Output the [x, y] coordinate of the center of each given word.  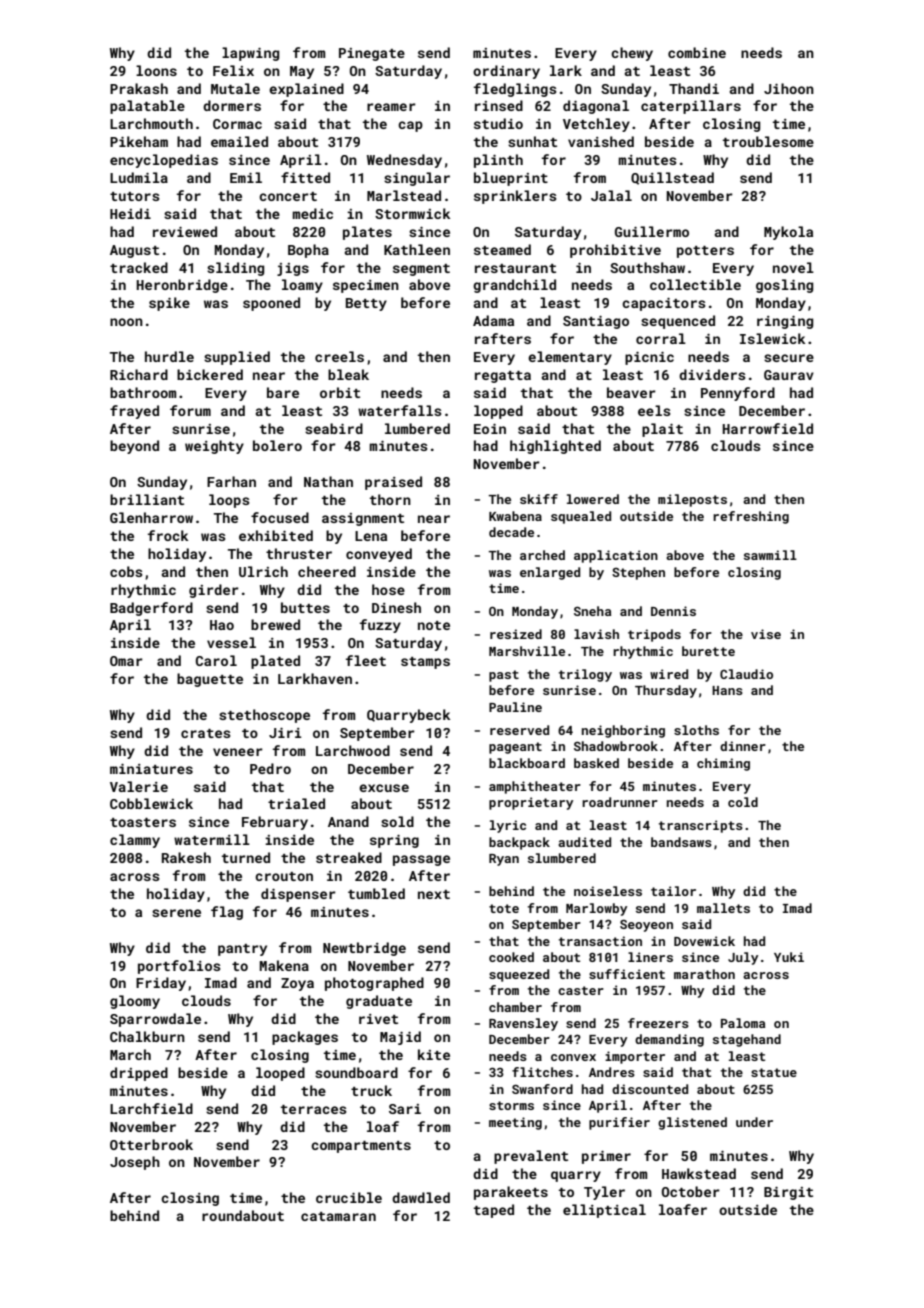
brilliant [147, 499]
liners [650, 957]
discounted [650, 1089]
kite [434, 1054]
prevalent [531, 1157]
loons [156, 70]
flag [227, 913]
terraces [314, 1109]
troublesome [768, 141]
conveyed [379, 555]
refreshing [751, 517]
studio [498, 123]
